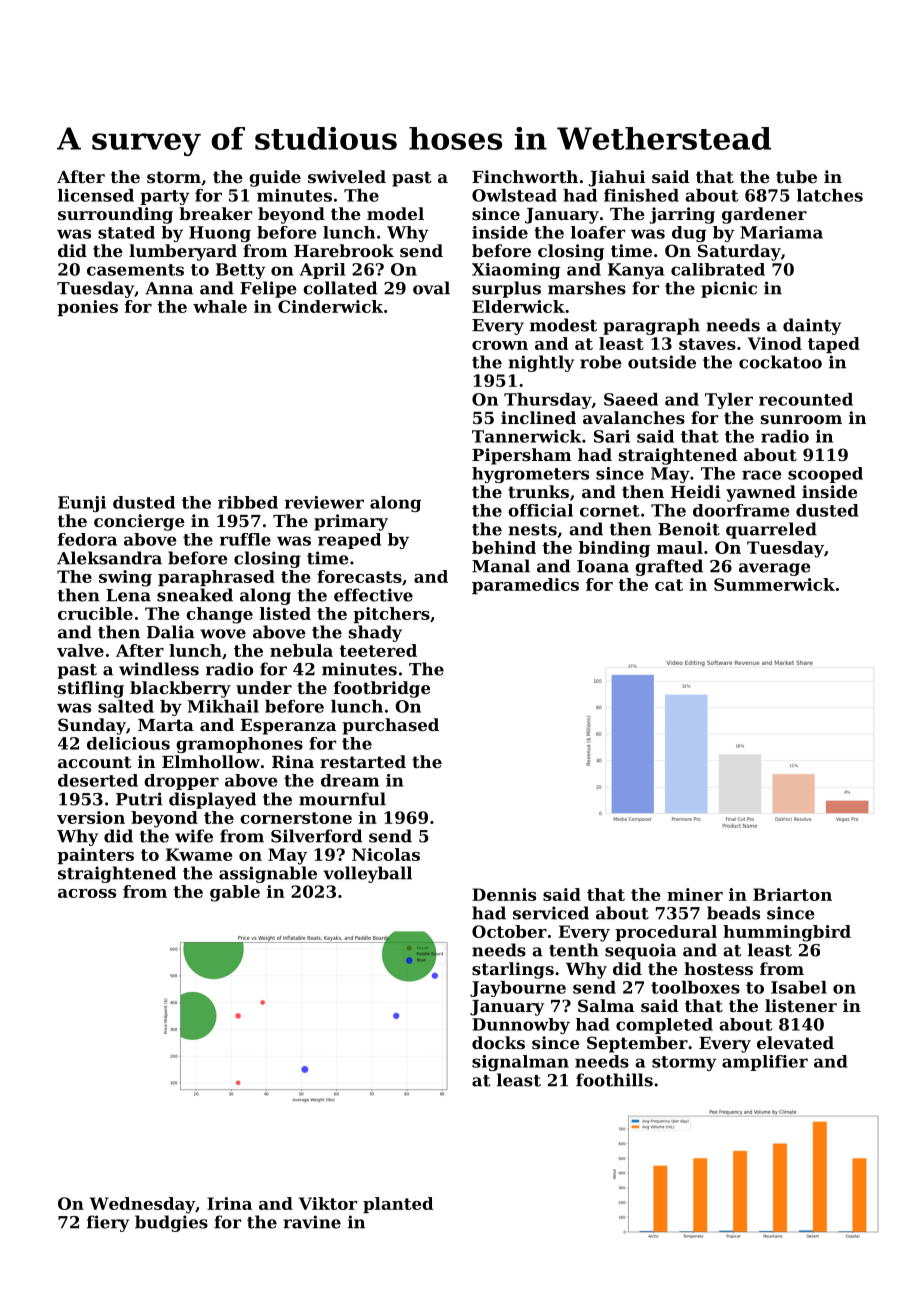  I want to click on paramedics, so click(525, 586).
